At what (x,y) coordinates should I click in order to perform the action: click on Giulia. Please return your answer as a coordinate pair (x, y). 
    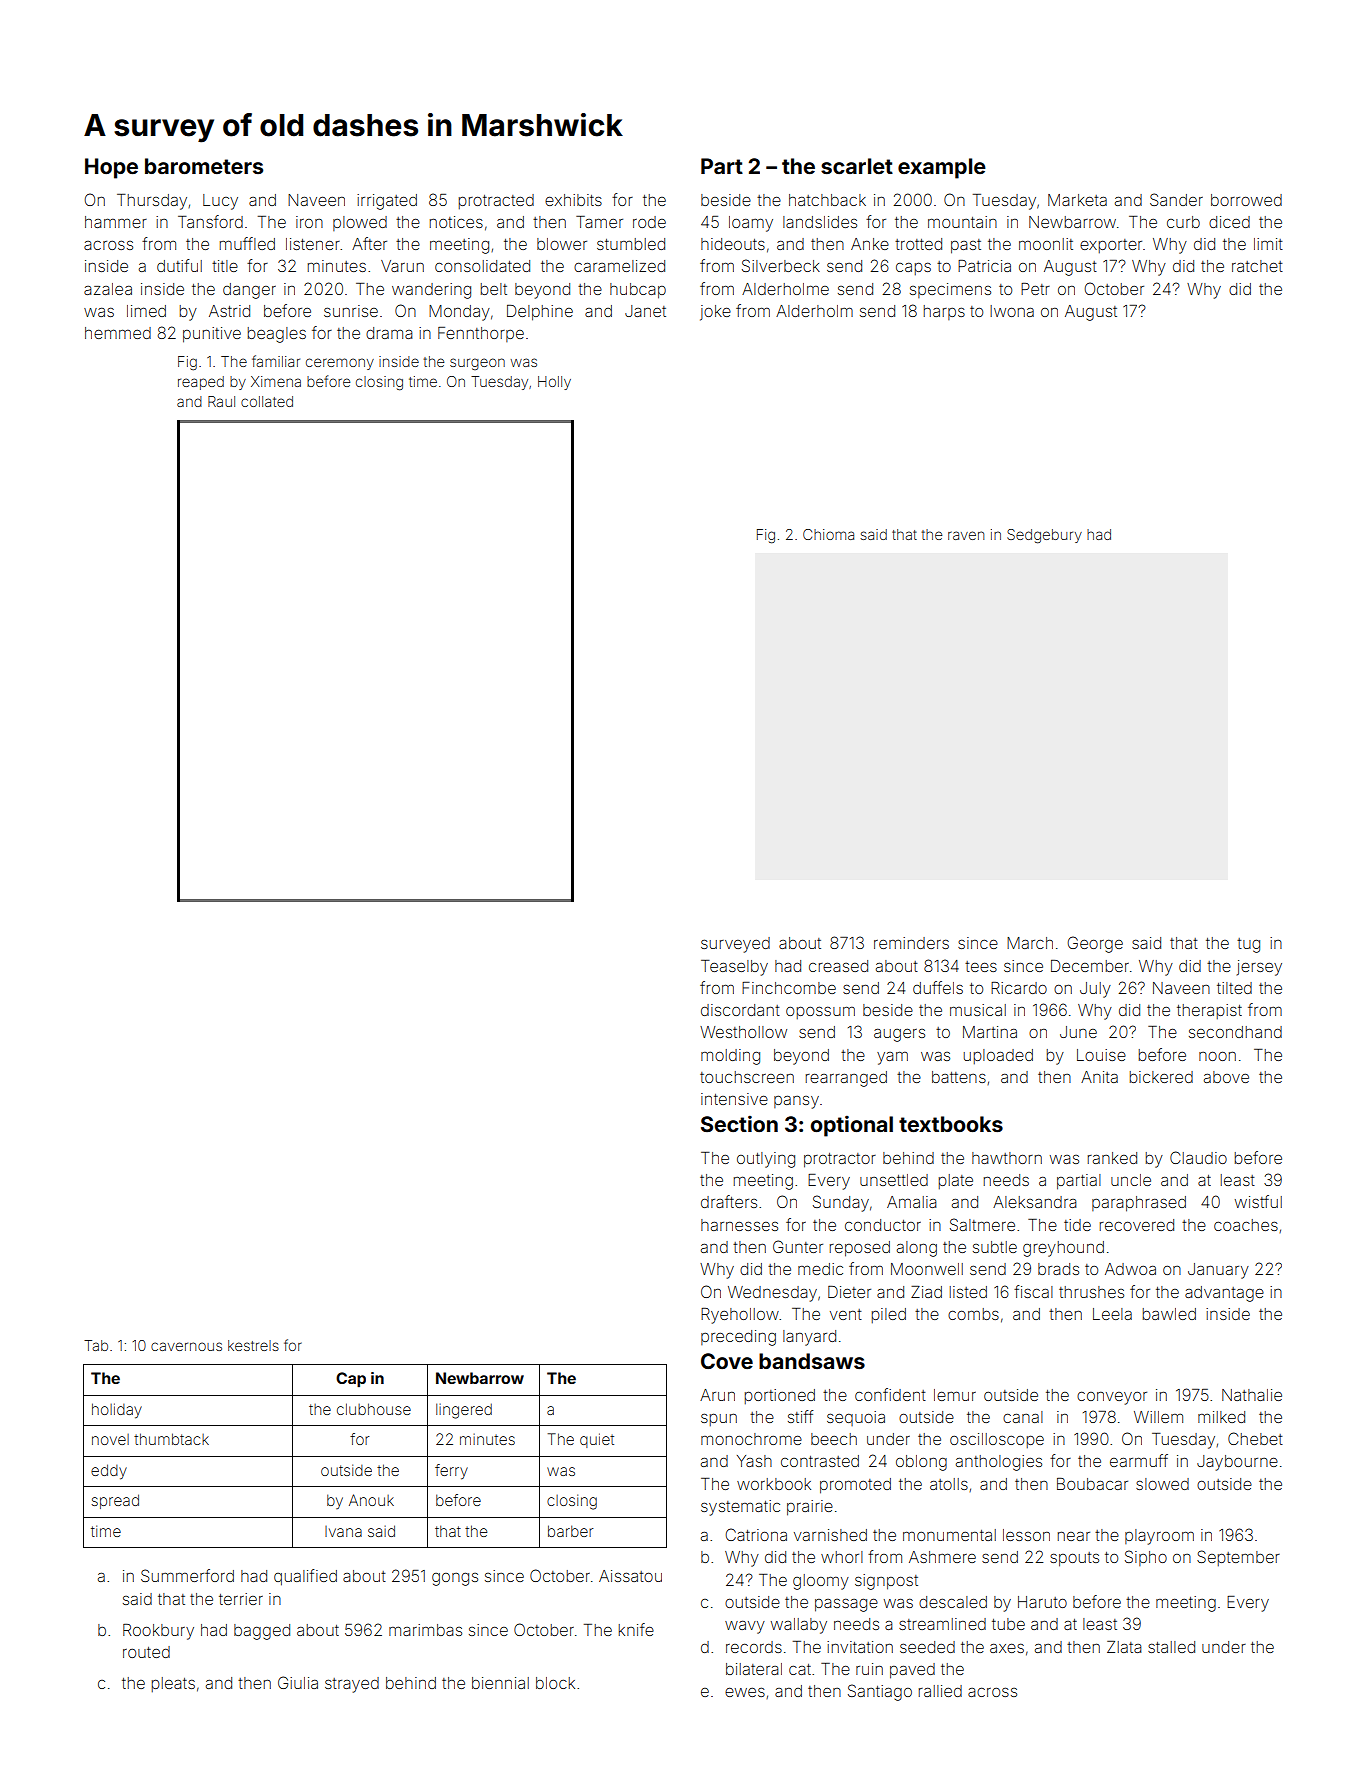
    Looking at the image, I should click on (298, 1682).
